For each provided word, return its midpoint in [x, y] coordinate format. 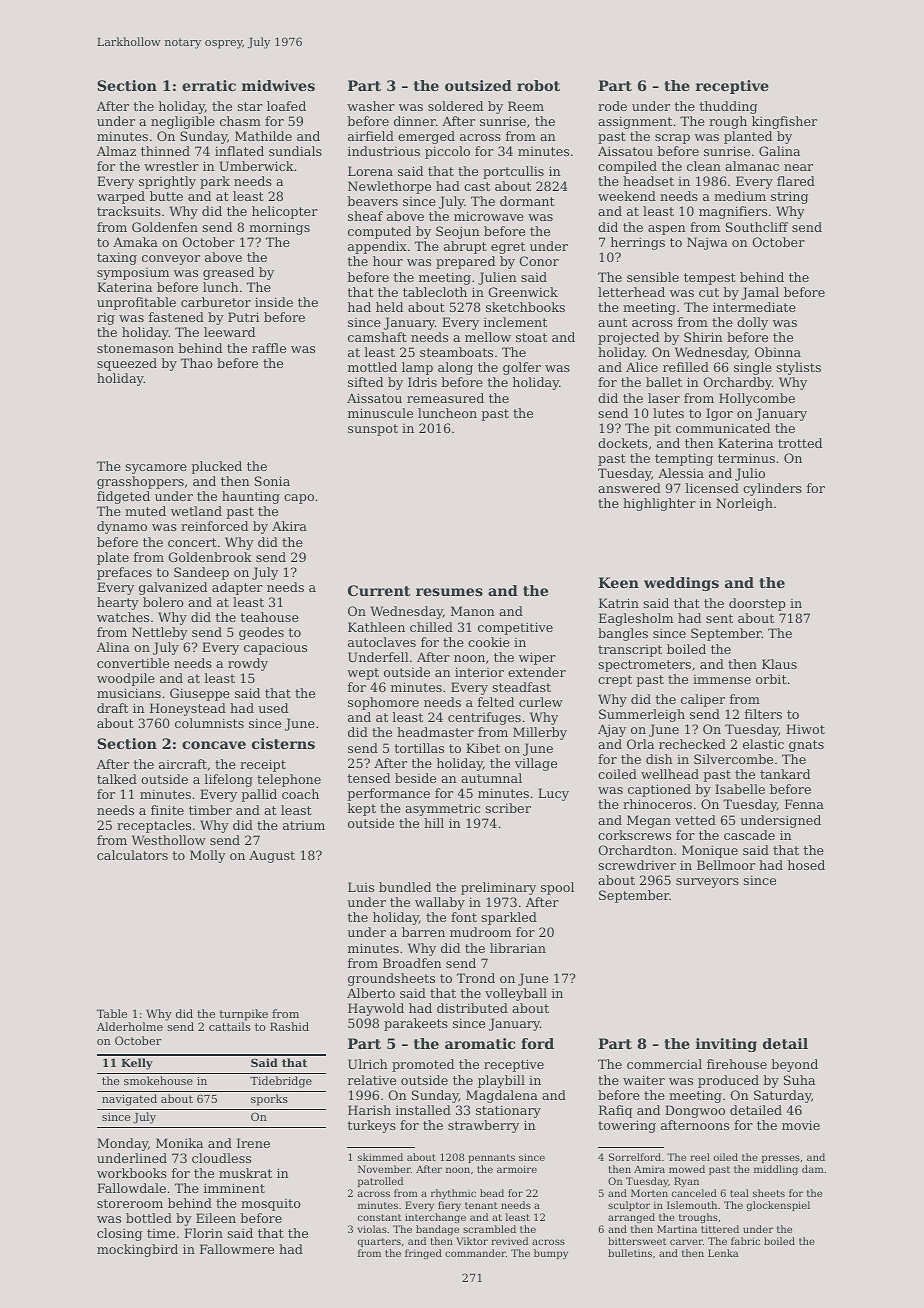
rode [612, 106]
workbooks [132, 1173]
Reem [526, 106]
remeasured [445, 398]
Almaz [116, 151]
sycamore [156, 469]
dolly [752, 323]
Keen [618, 582]
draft [112, 708]
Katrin [619, 603]
